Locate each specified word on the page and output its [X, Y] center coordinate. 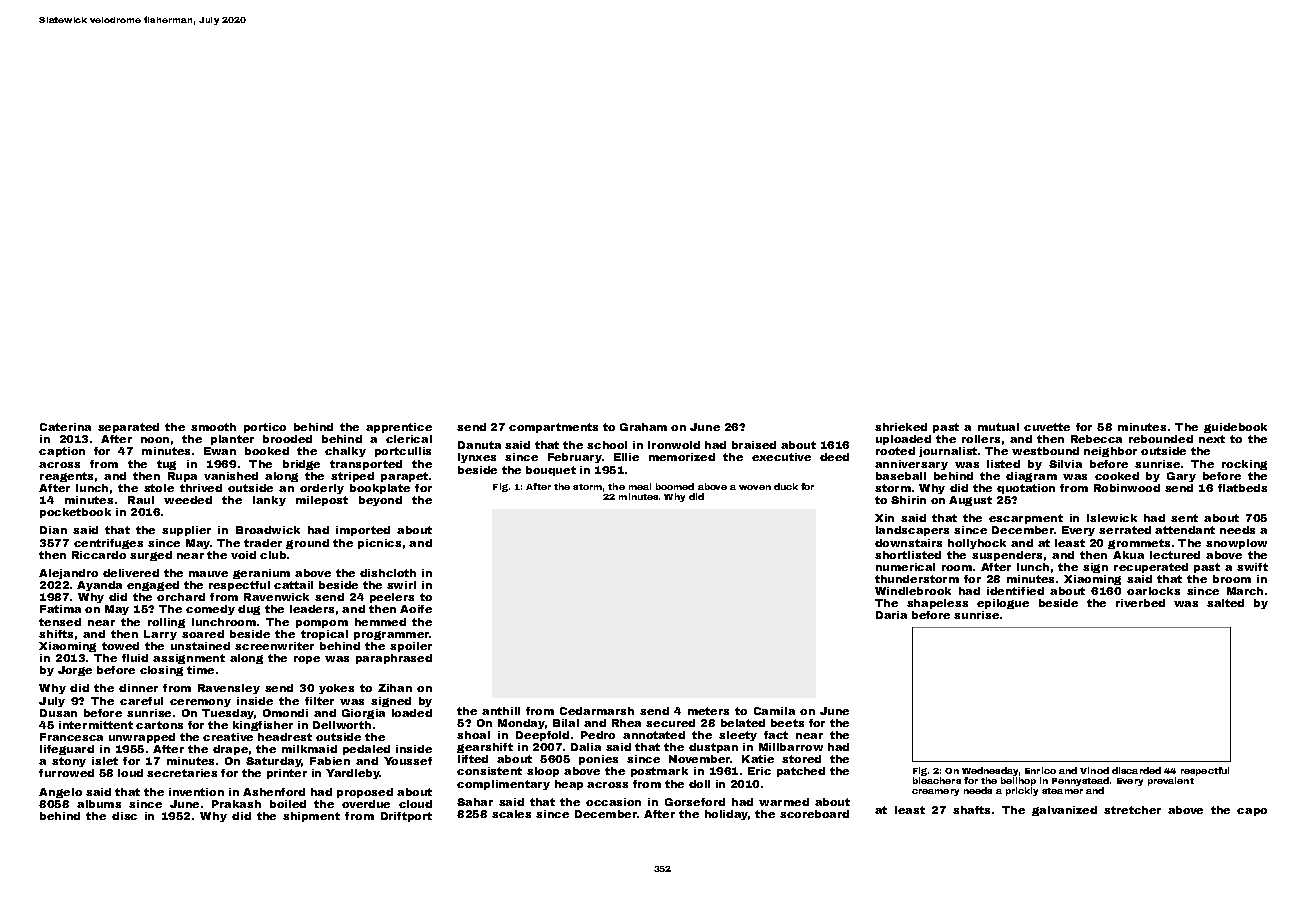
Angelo [60, 793]
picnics [379, 544]
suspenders [1007, 556]
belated [743, 723]
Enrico [1040, 770]
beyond [380, 501]
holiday [726, 815]
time [200, 670]
